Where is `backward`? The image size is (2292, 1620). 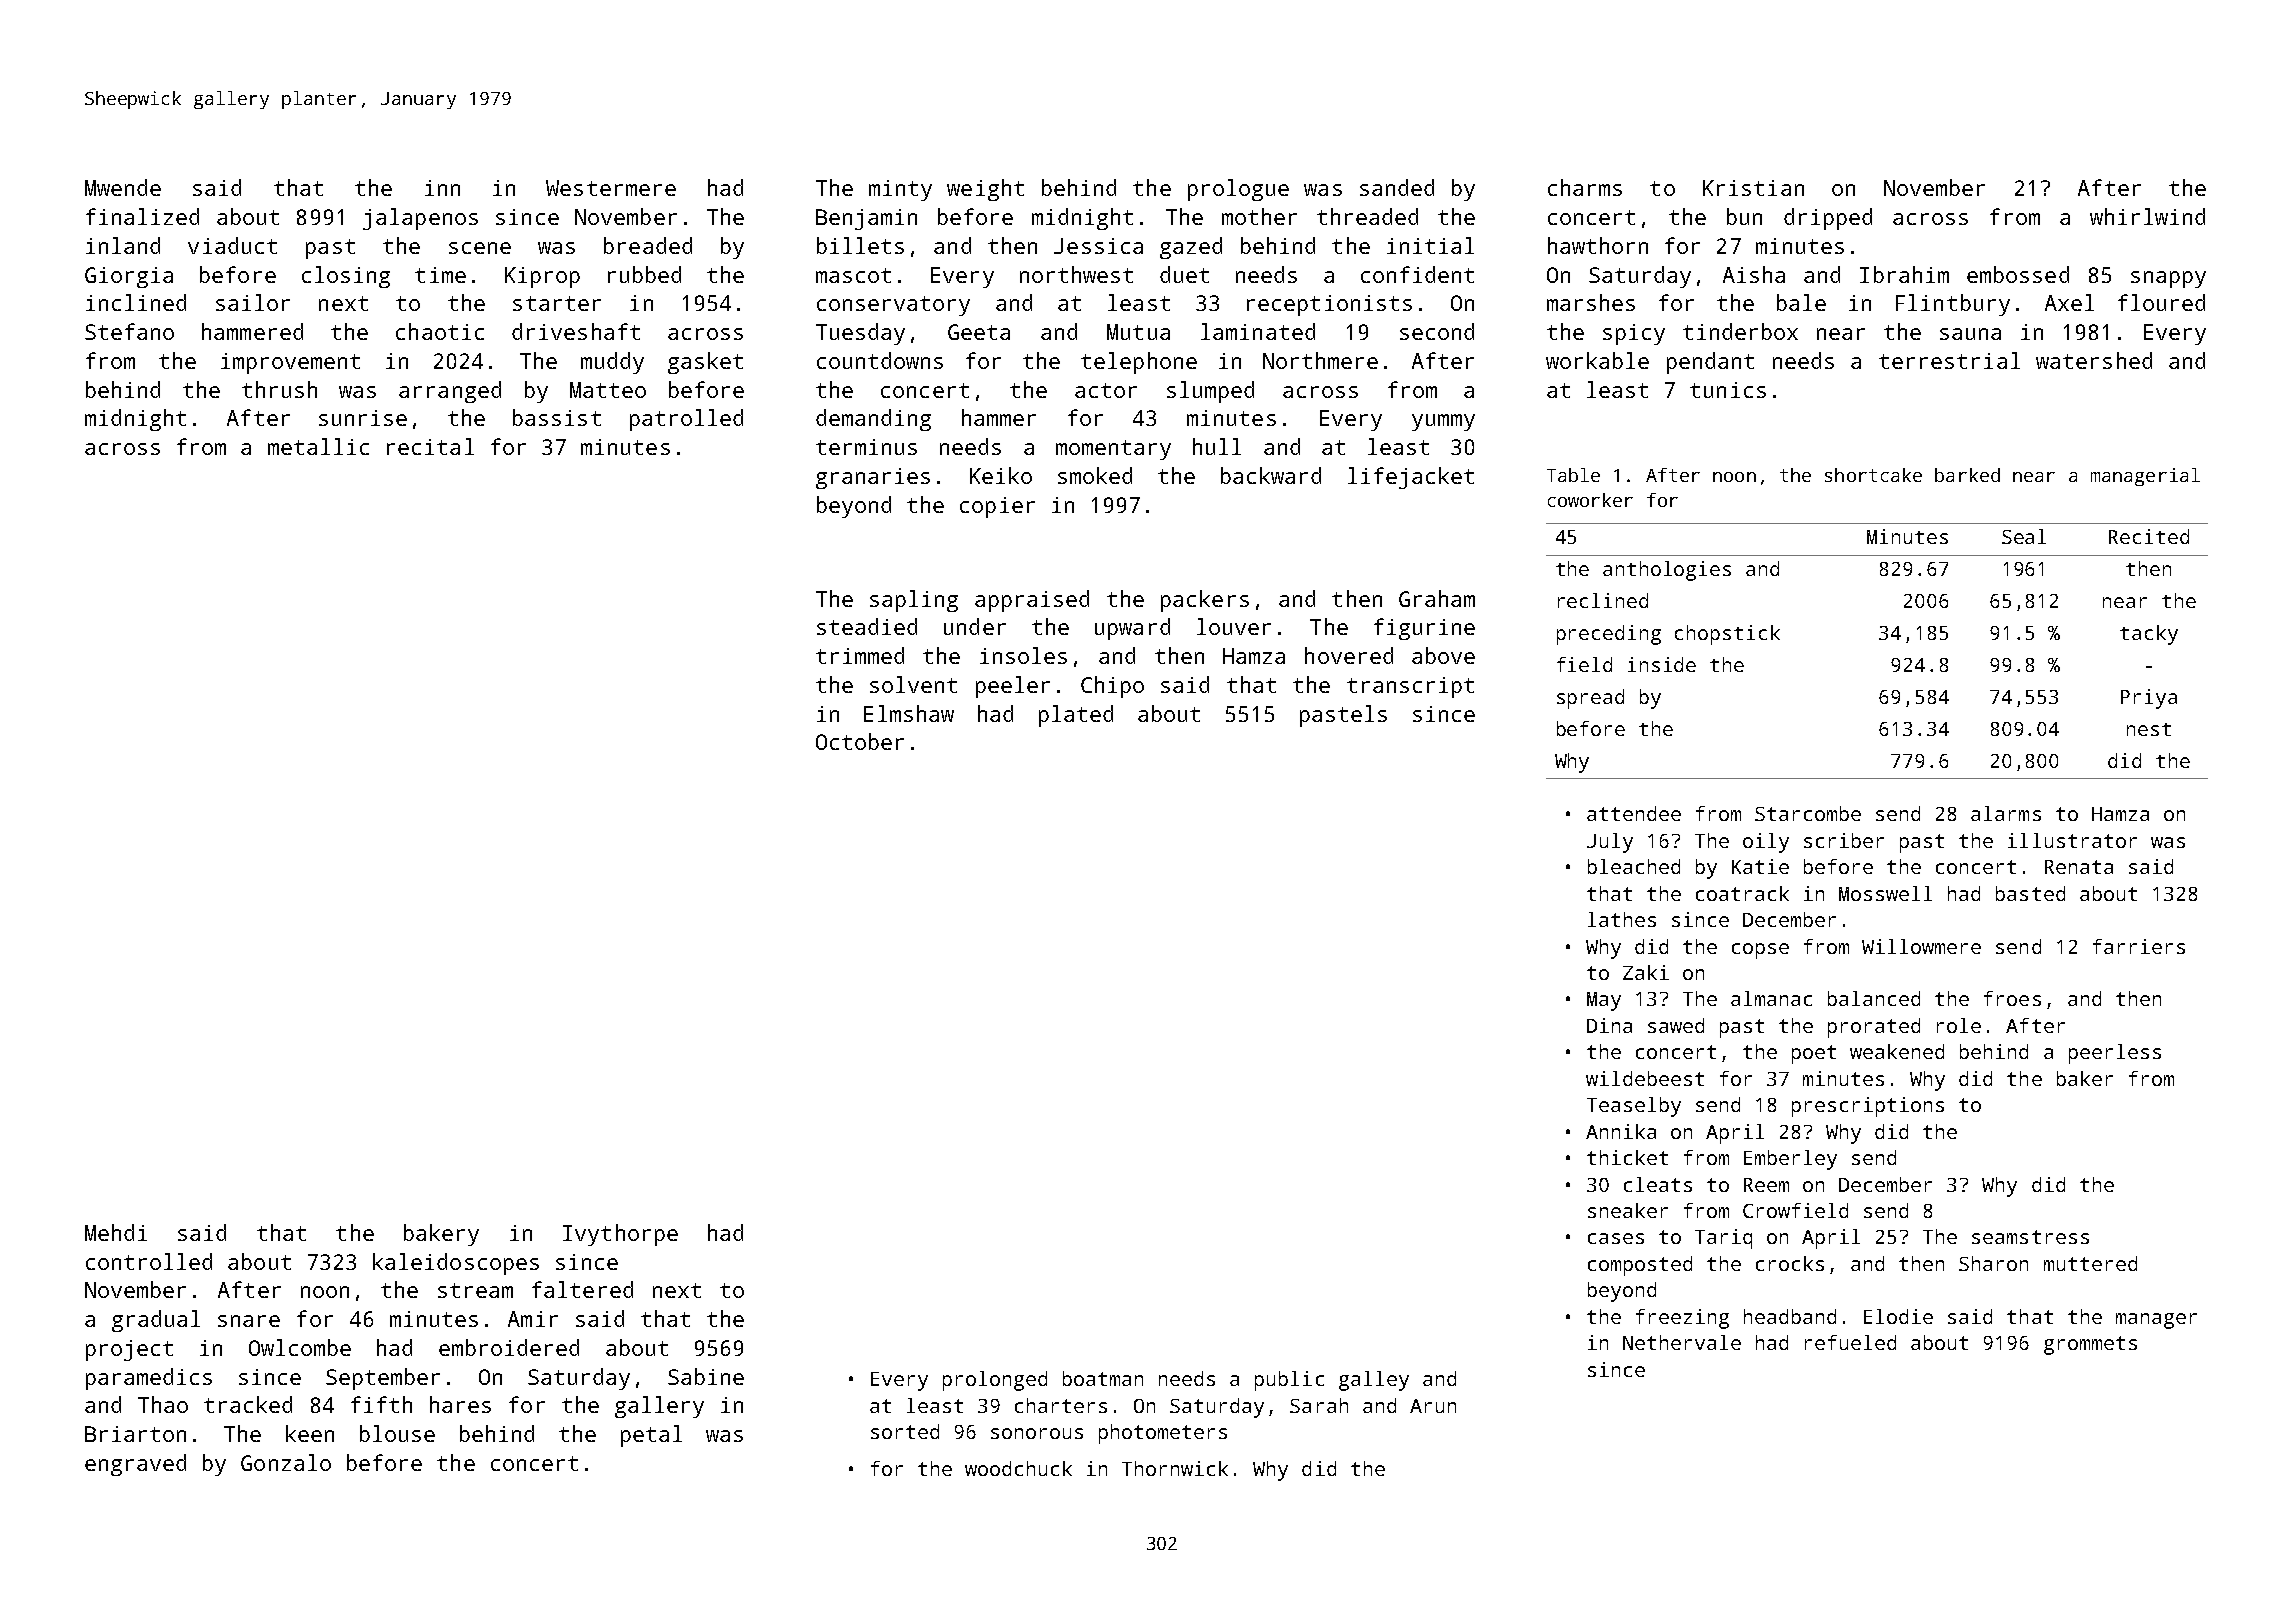
backward is located at coordinates (1271, 475).
